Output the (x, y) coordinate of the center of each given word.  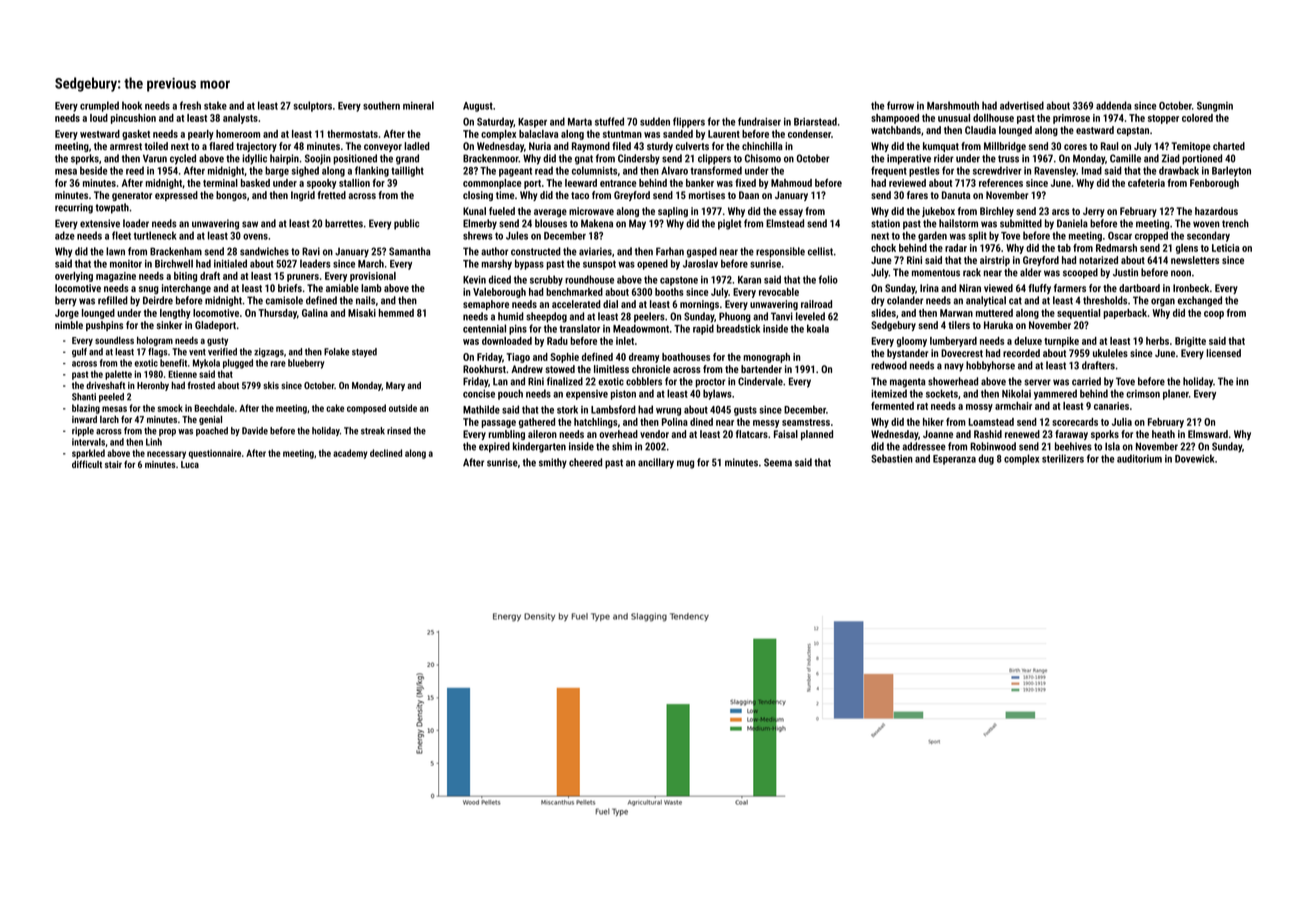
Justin (1125, 272)
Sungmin (1215, 107)
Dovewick (1194, 458)
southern (381, 105)
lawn (115, 251)
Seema (778, 462)
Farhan (670, 251)
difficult (87, 464)
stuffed (609, 121)
